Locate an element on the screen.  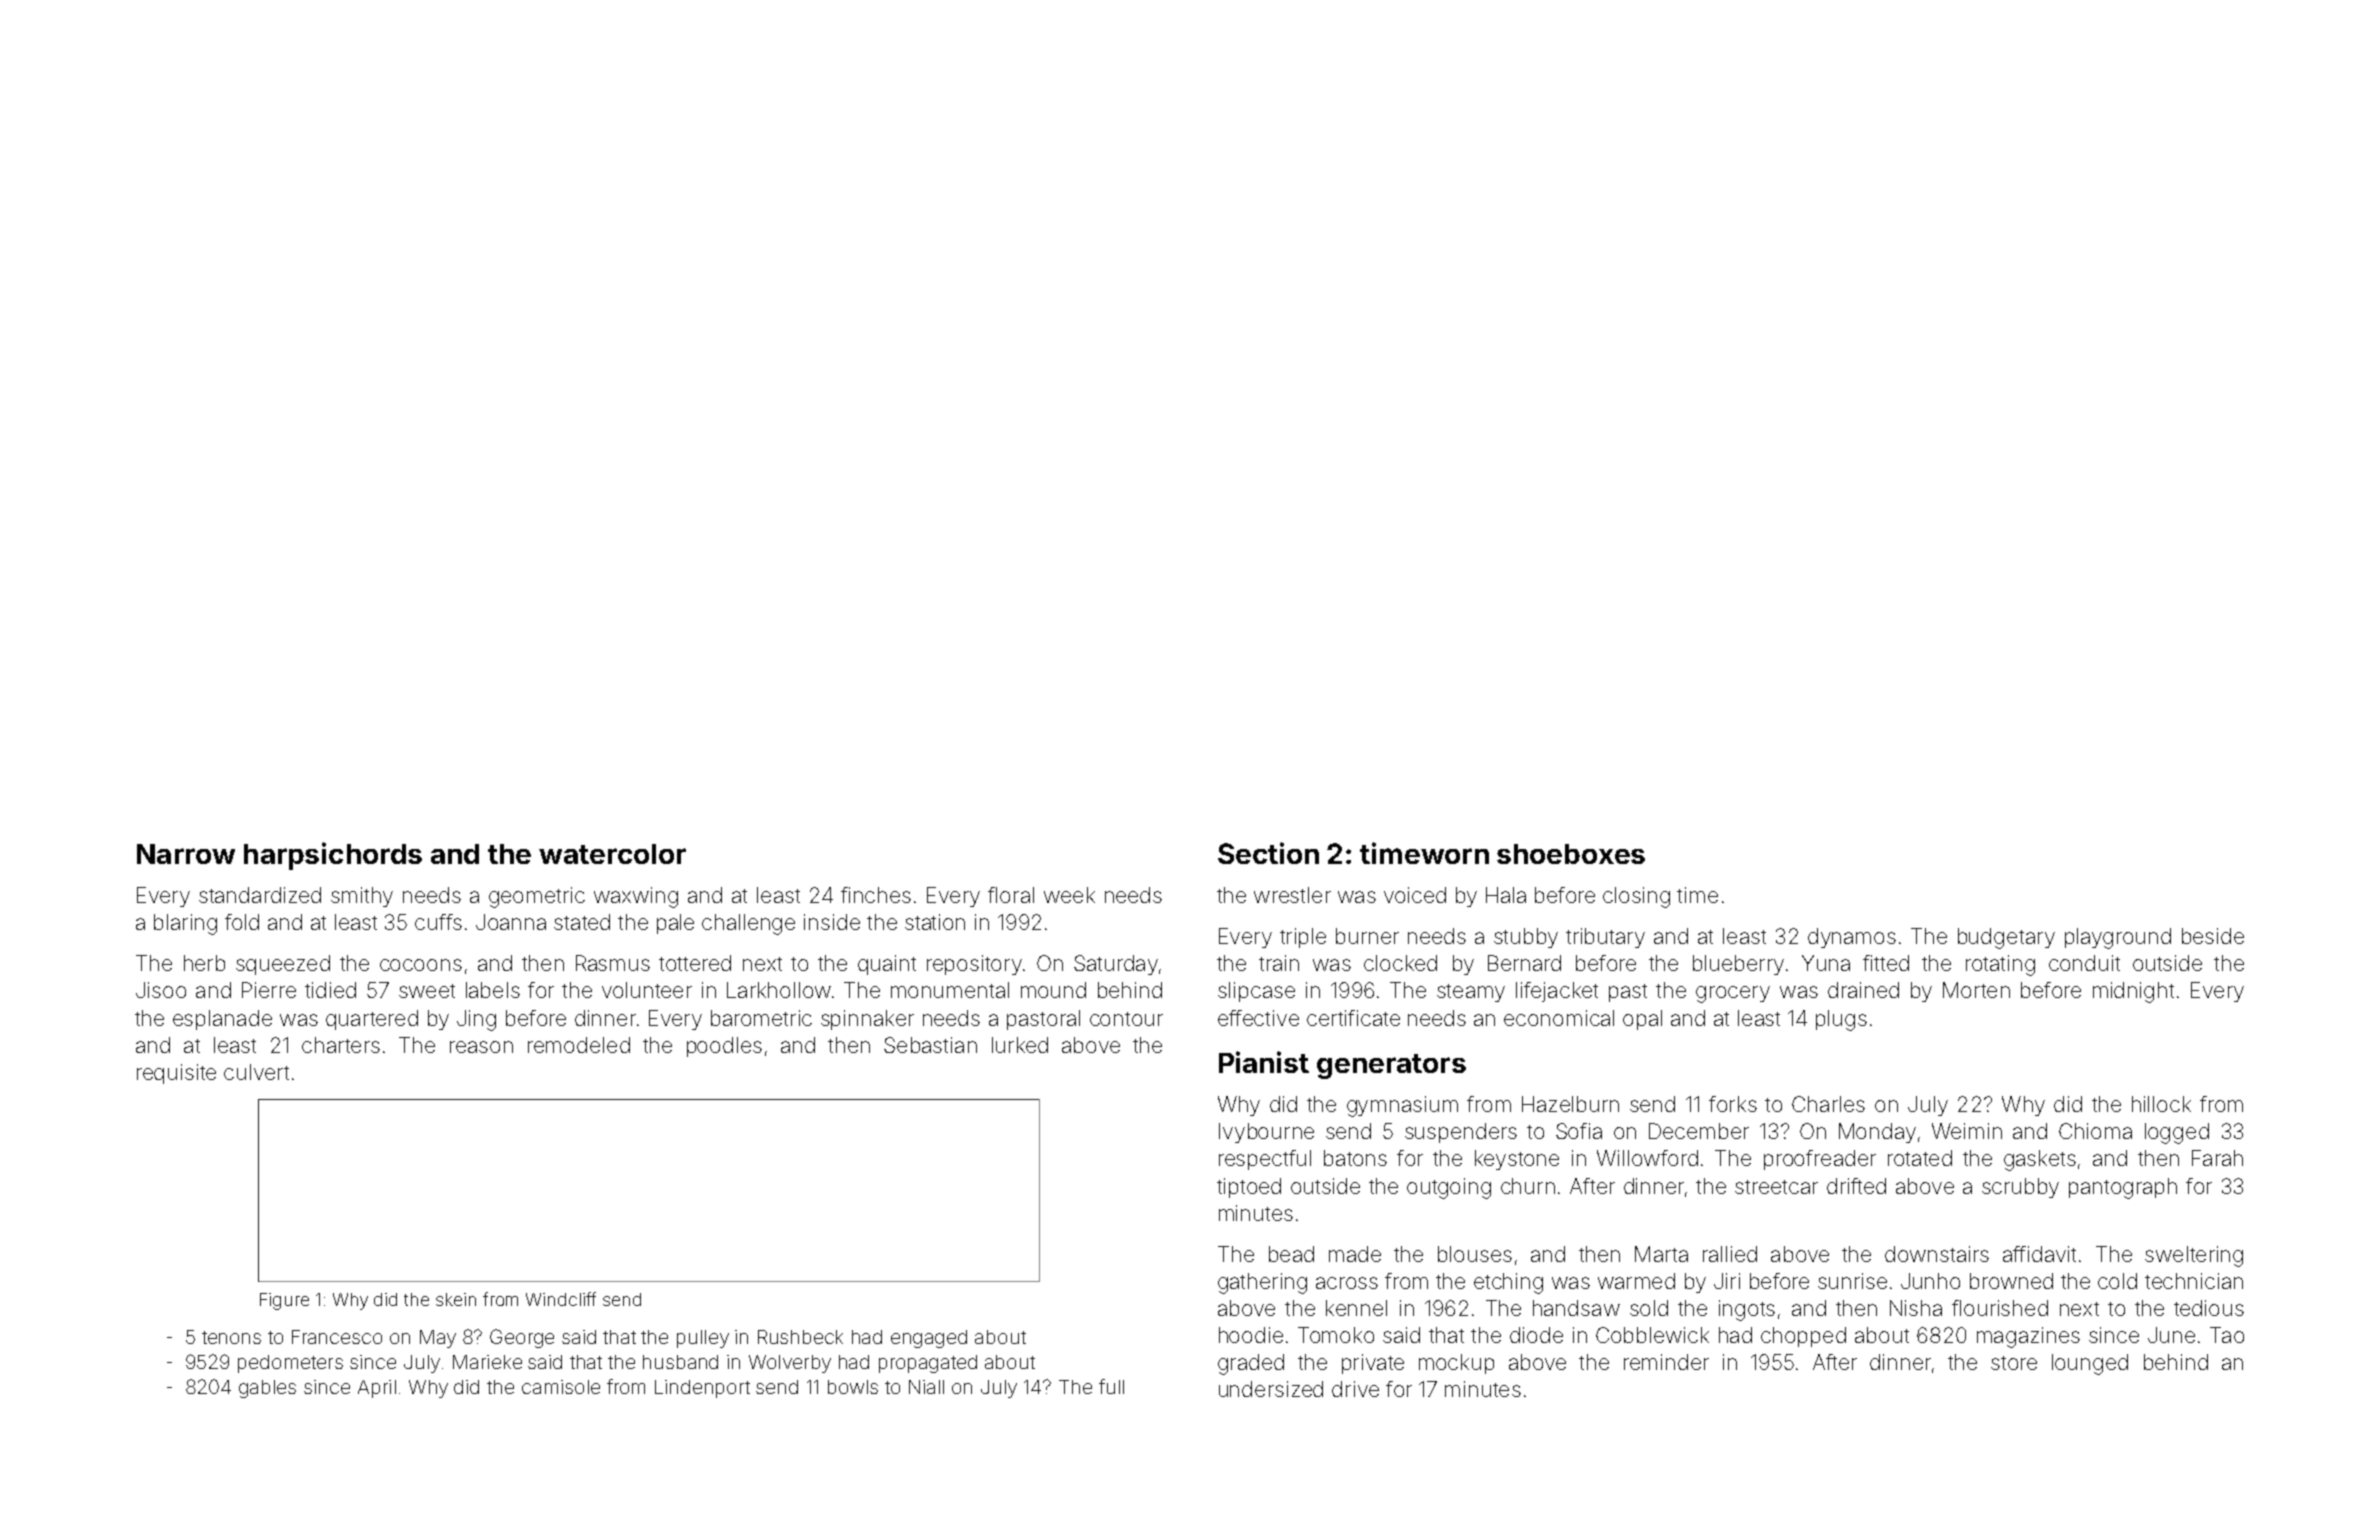
shoeboxes is located at coordinates (1571, 854).
